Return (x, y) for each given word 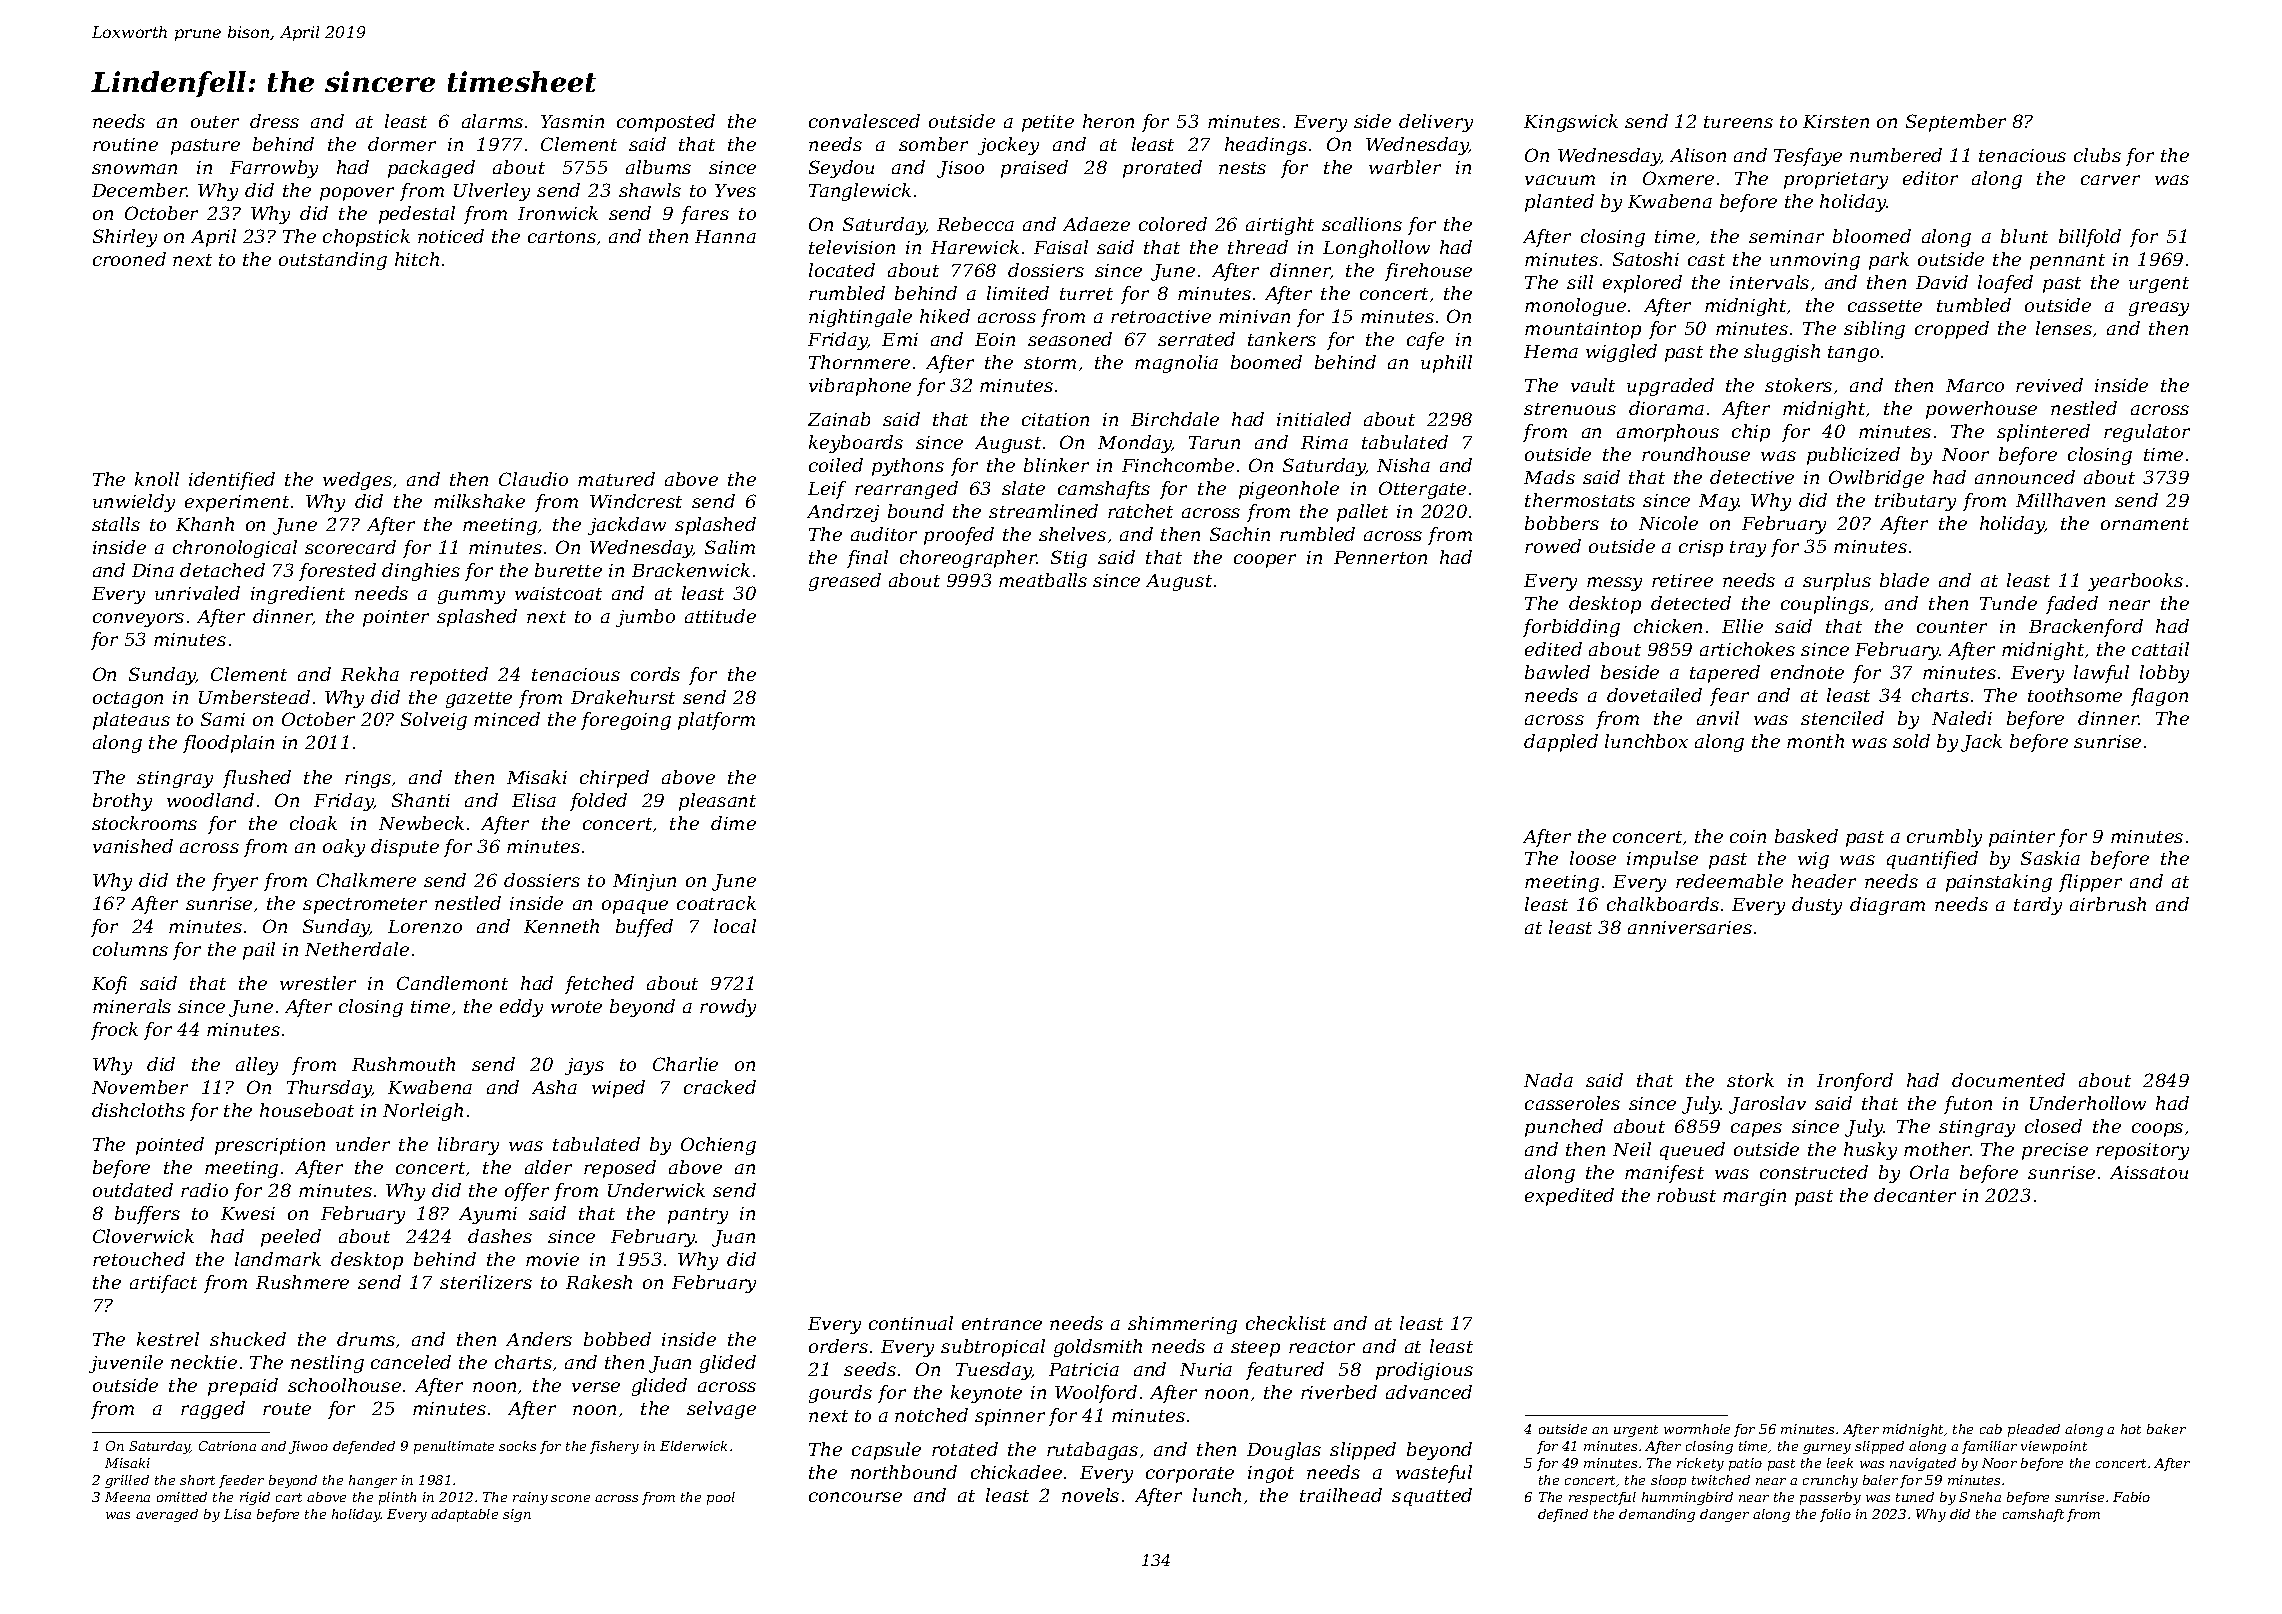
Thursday (329, 1089)
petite (1048, 123)
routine (125, 144)
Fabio (2131, 1497)
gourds (840, 1394)
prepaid (243, 1387)
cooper (1265, 561)
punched (1564, 1128)
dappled (1561, 743)
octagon (128, 700)
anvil (1718, 718)
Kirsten (1836, 121)
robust (1686, 1195)
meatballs (1043, 580)
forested (337, 572)
